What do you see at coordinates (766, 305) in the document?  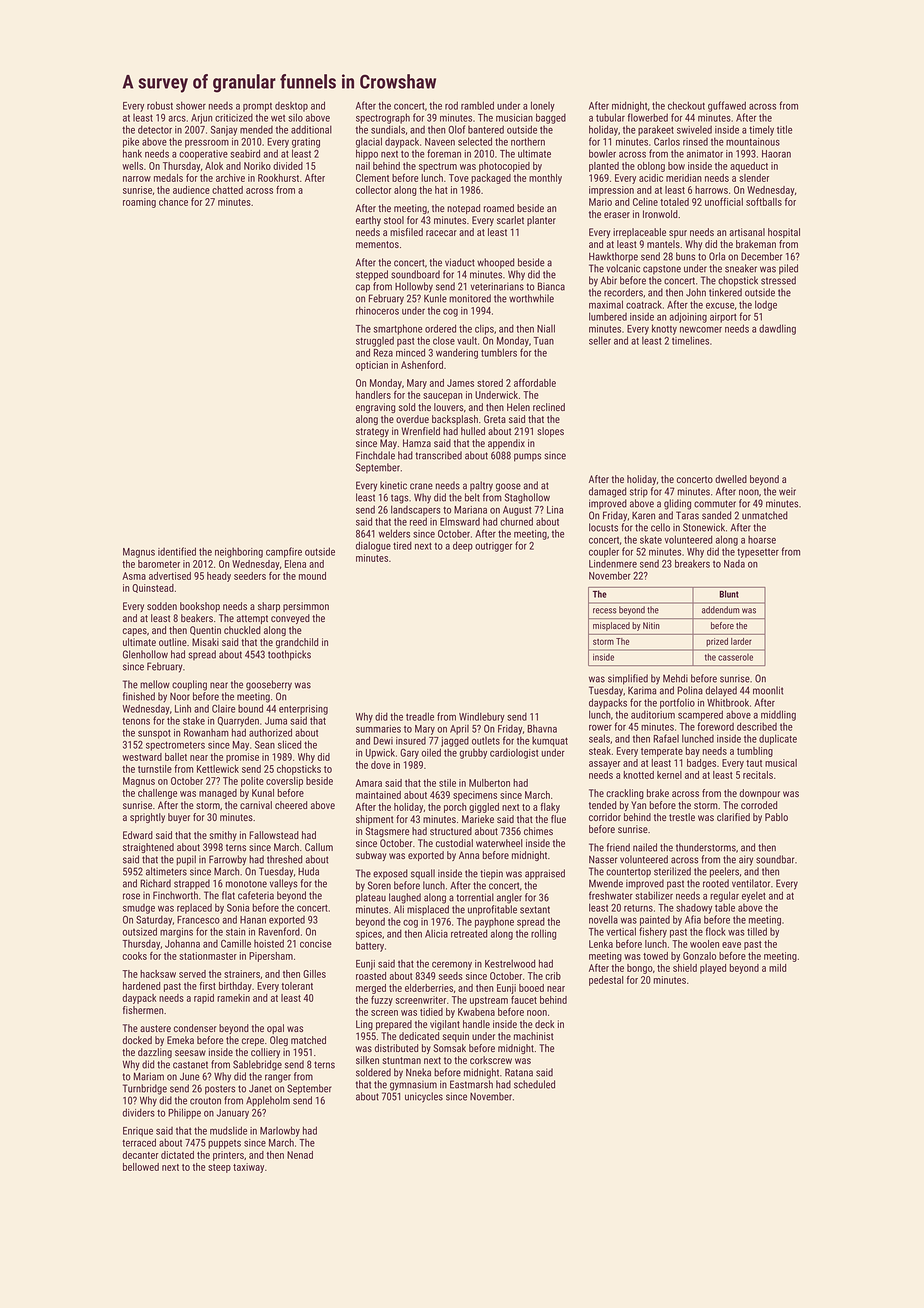 I see `lodge` at bounding box center [766, 305].
